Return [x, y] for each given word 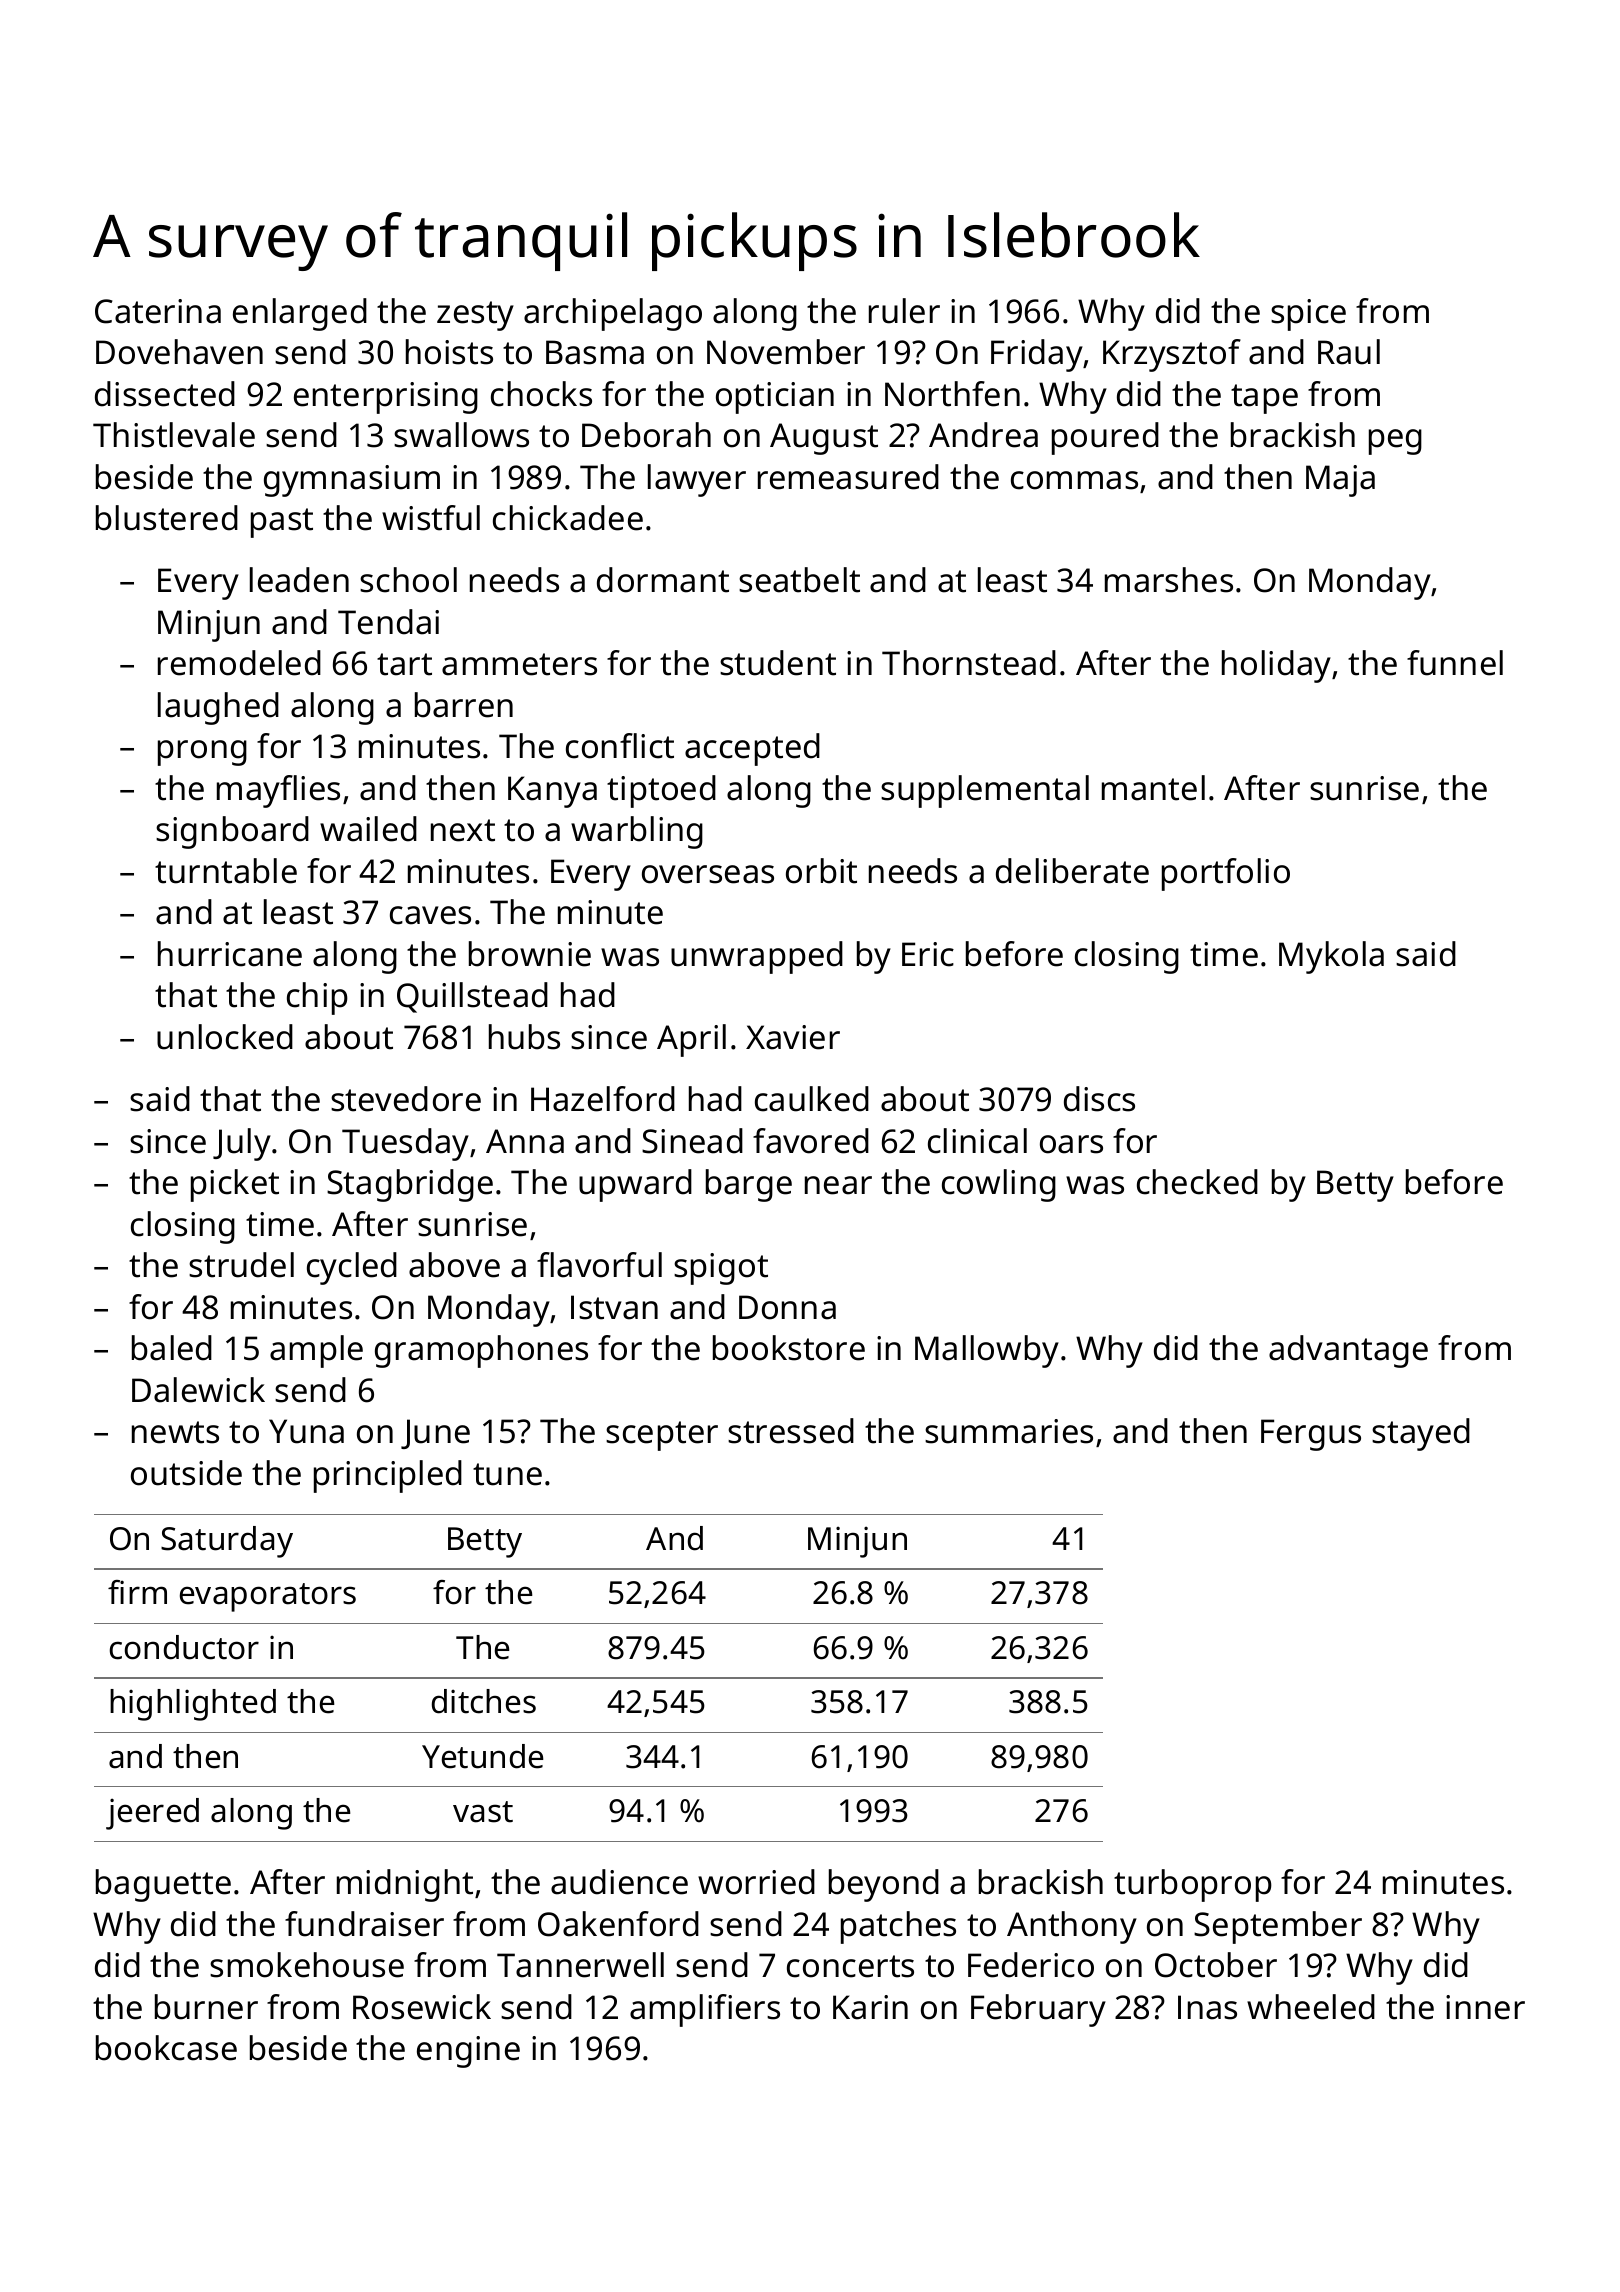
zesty [475, 316]
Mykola [1331, 957]
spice [1308, 315]
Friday [1037, 355]
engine [468, 2052]
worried [756, 1882]
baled [172, 1348]
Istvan [614, 1307]
